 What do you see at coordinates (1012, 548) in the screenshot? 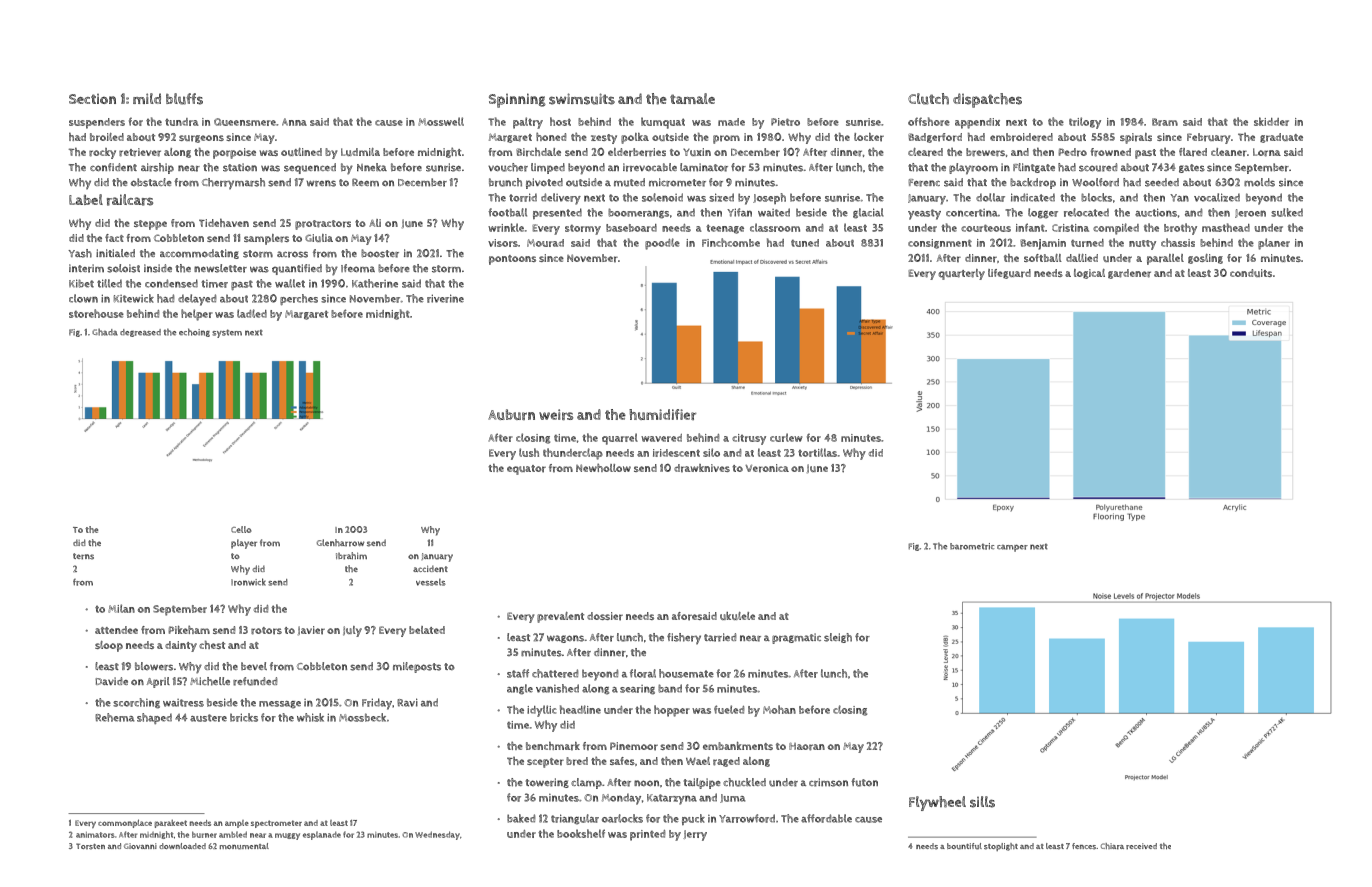
I see `camper` at bounding box center [1012, 548].
